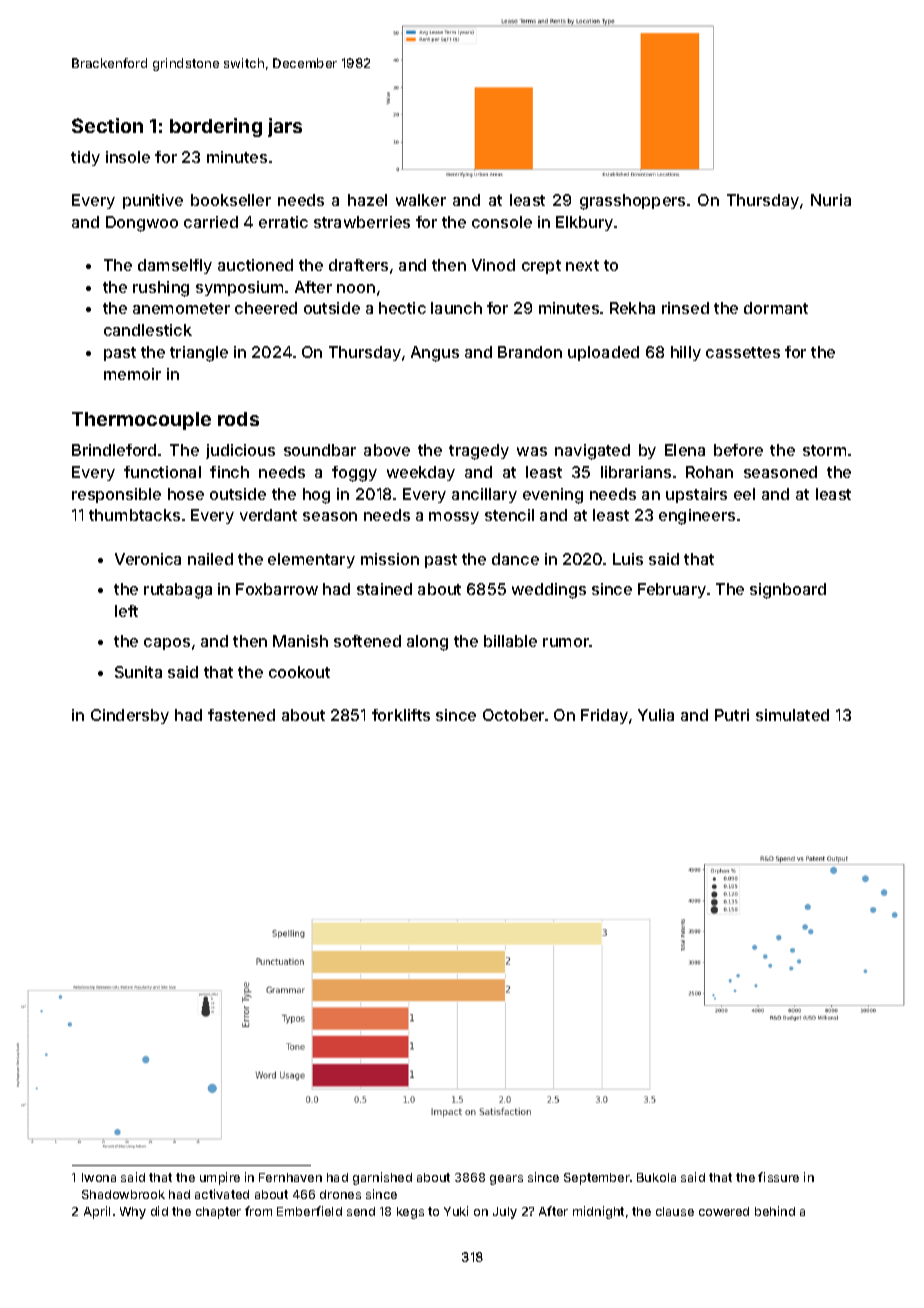 The width and height of the document is (924, 1308). What do you see at coordinates (778, 1177) in the document?
I see `fissure` at bounding box center [778, 1177].
